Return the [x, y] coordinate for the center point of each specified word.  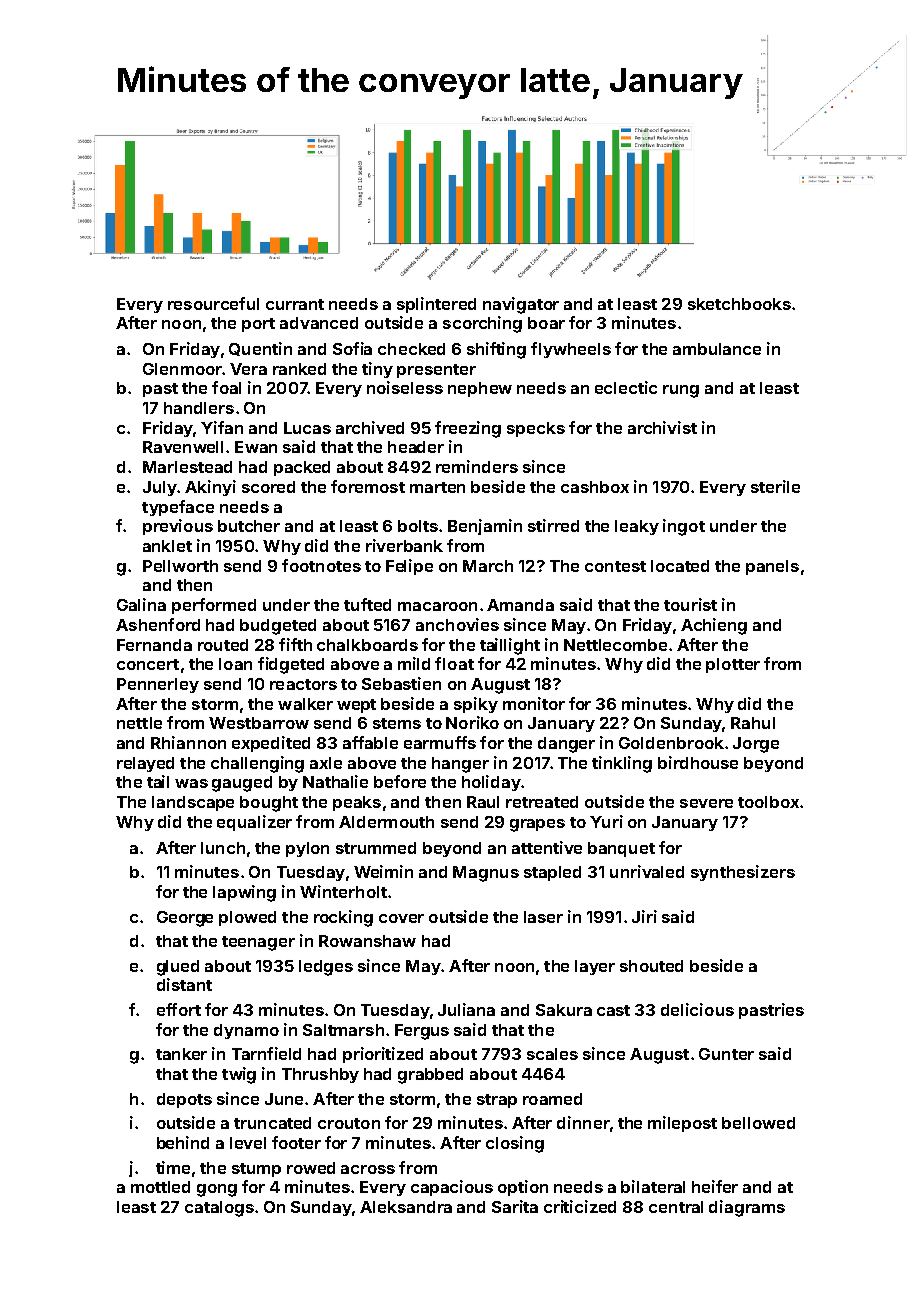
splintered [436, 305]
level [248, 1143]
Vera [248, 369]
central [676, 1207]
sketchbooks [739, 304]
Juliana [466, 1009]
